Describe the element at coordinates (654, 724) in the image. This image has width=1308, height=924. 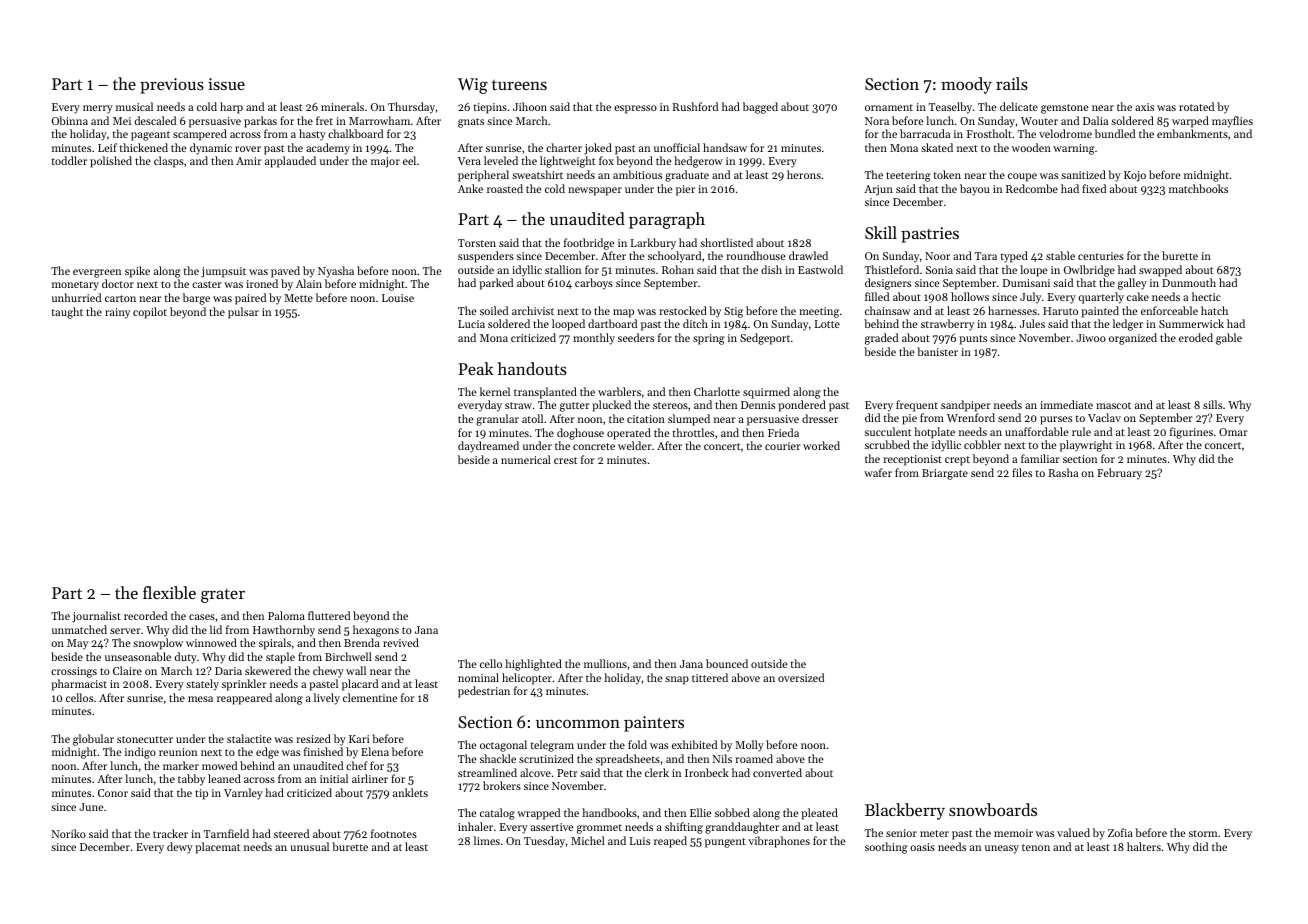
I see `painters` at that location.
